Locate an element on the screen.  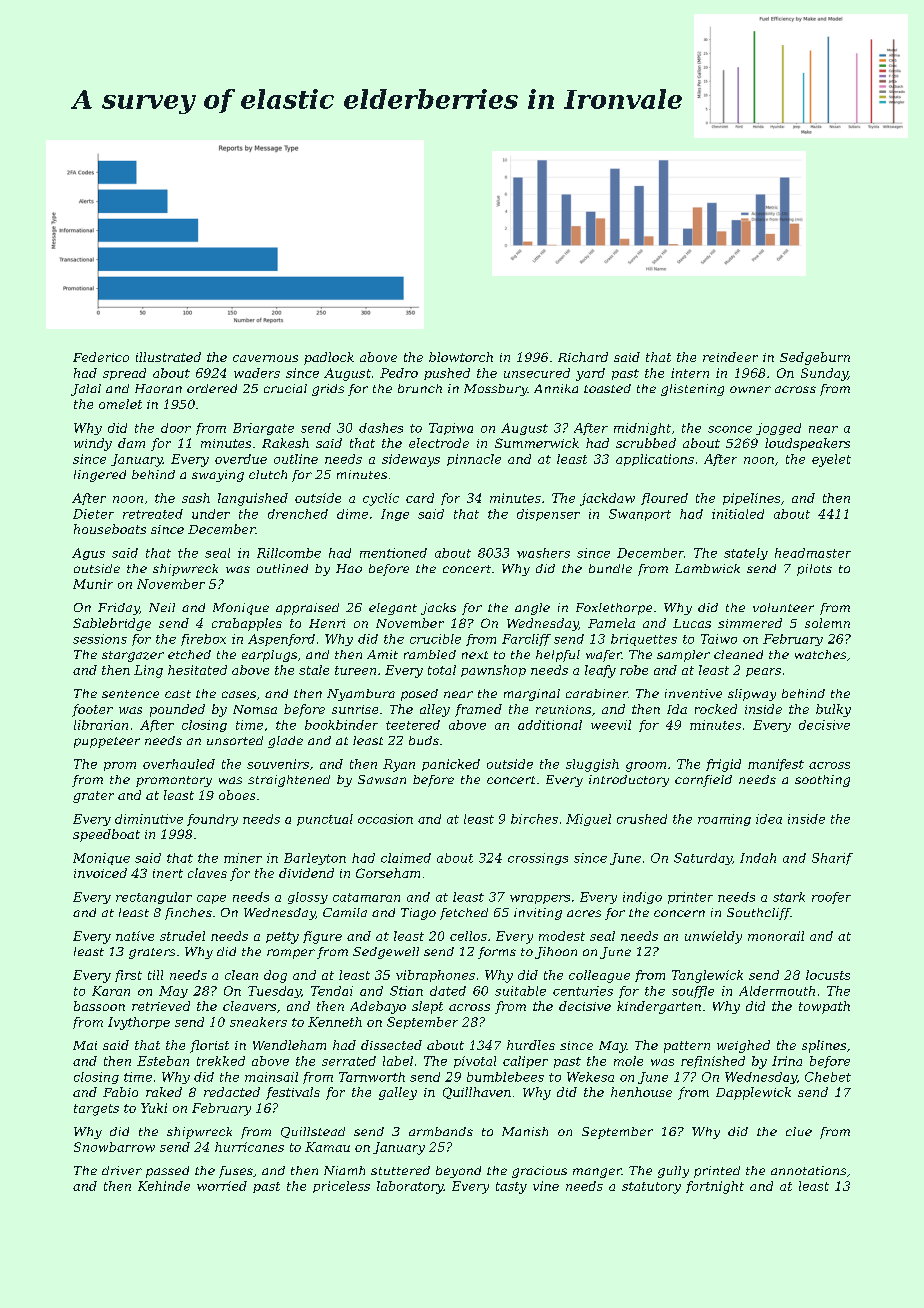
footer is located at coordinates (92, 710).
